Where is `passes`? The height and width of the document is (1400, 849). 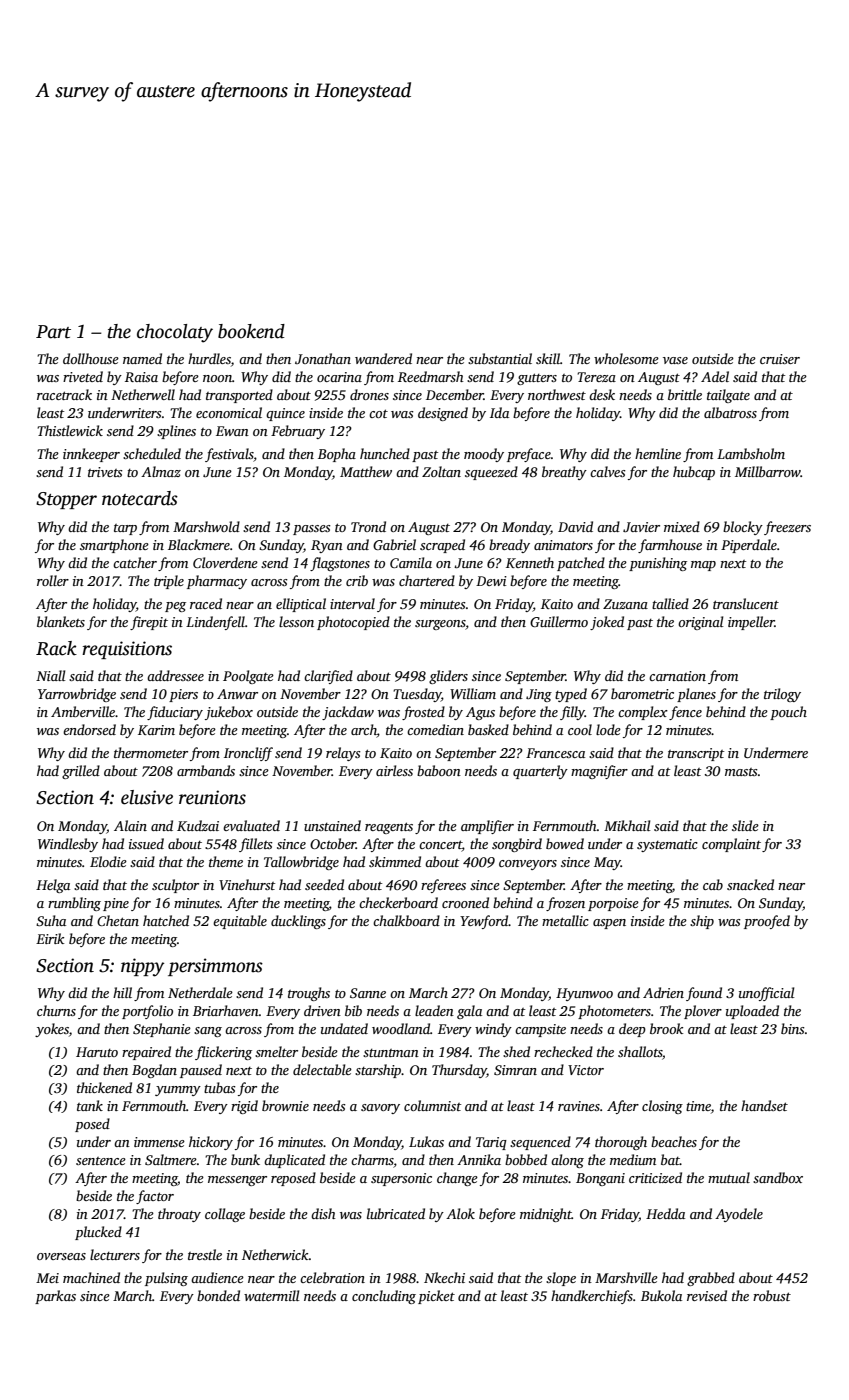 passes is located at coordinates (312, 530).
